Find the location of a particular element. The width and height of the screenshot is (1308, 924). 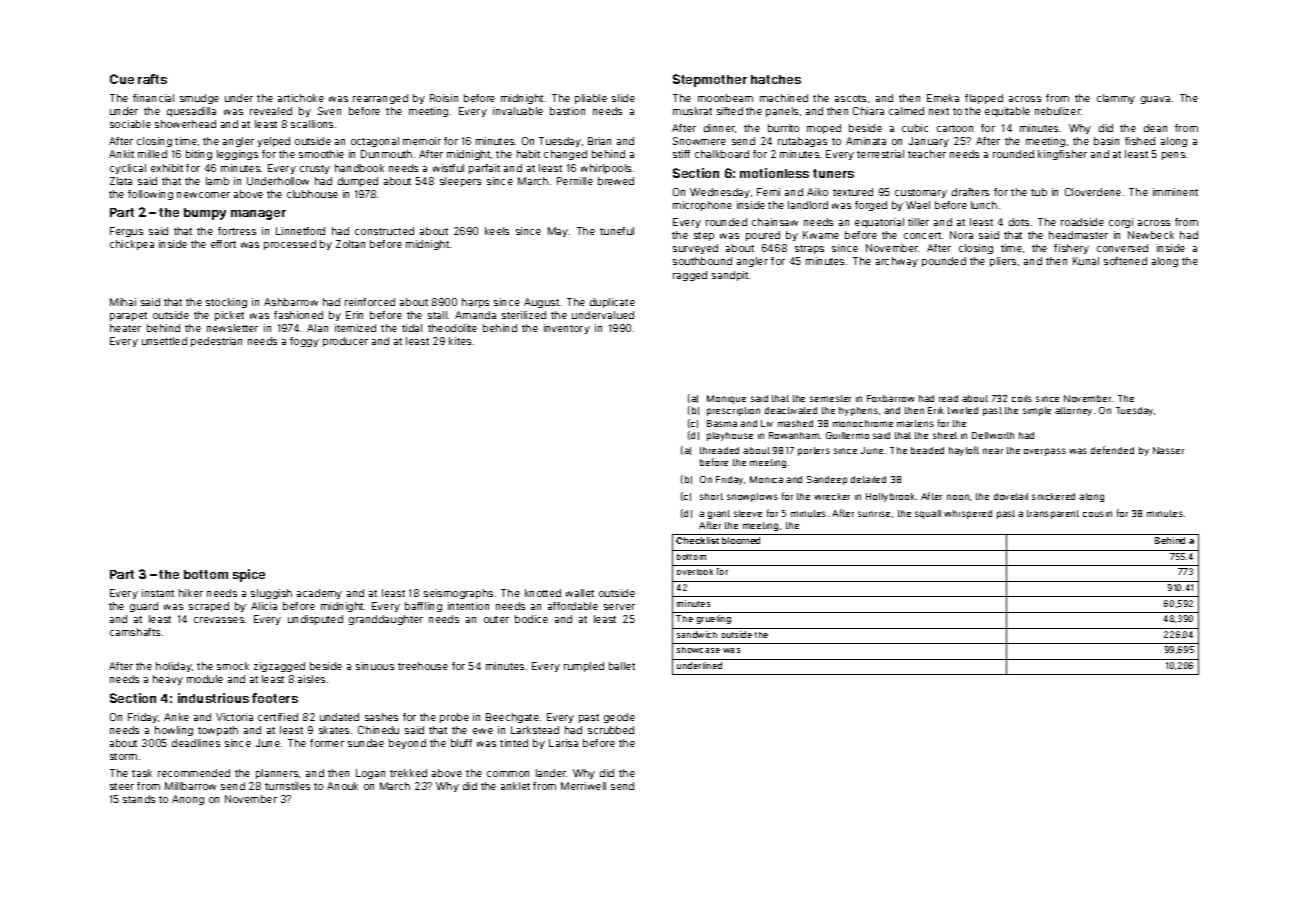

heavy is located at coordinates (168, 680).
